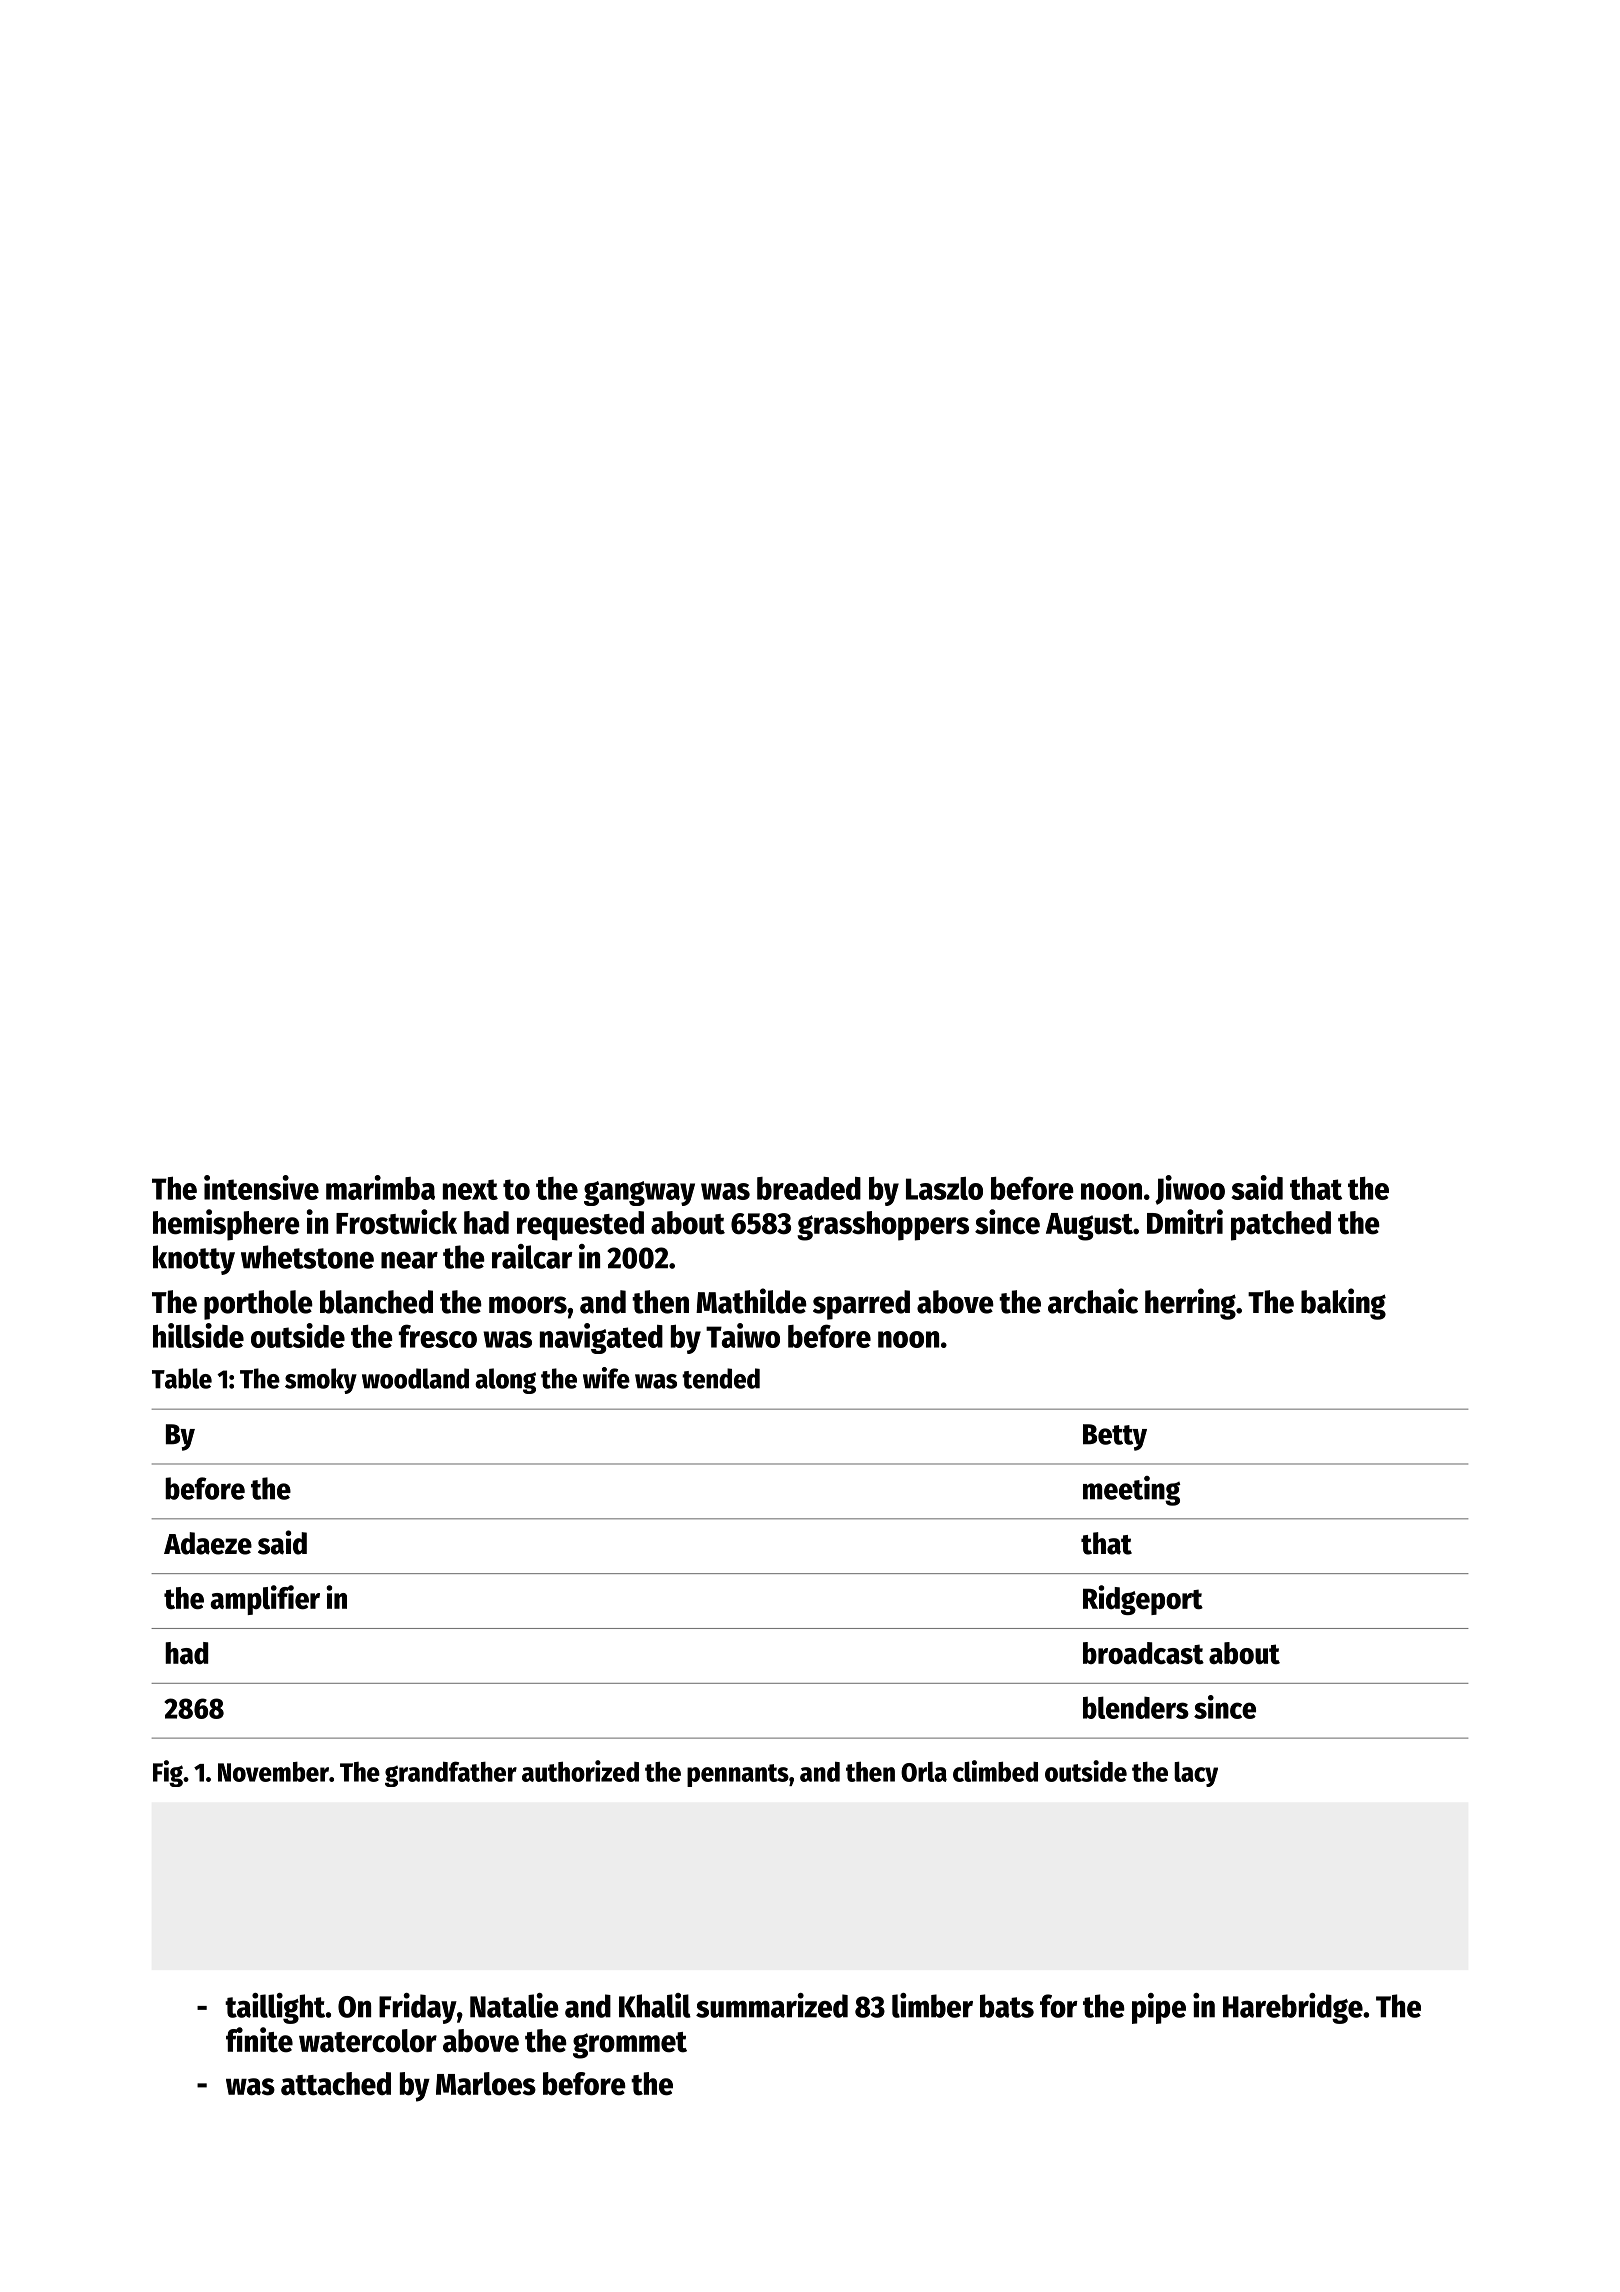 This document has width=1620, height=2292. I want to click on lacy, so click(1196, 1774).
